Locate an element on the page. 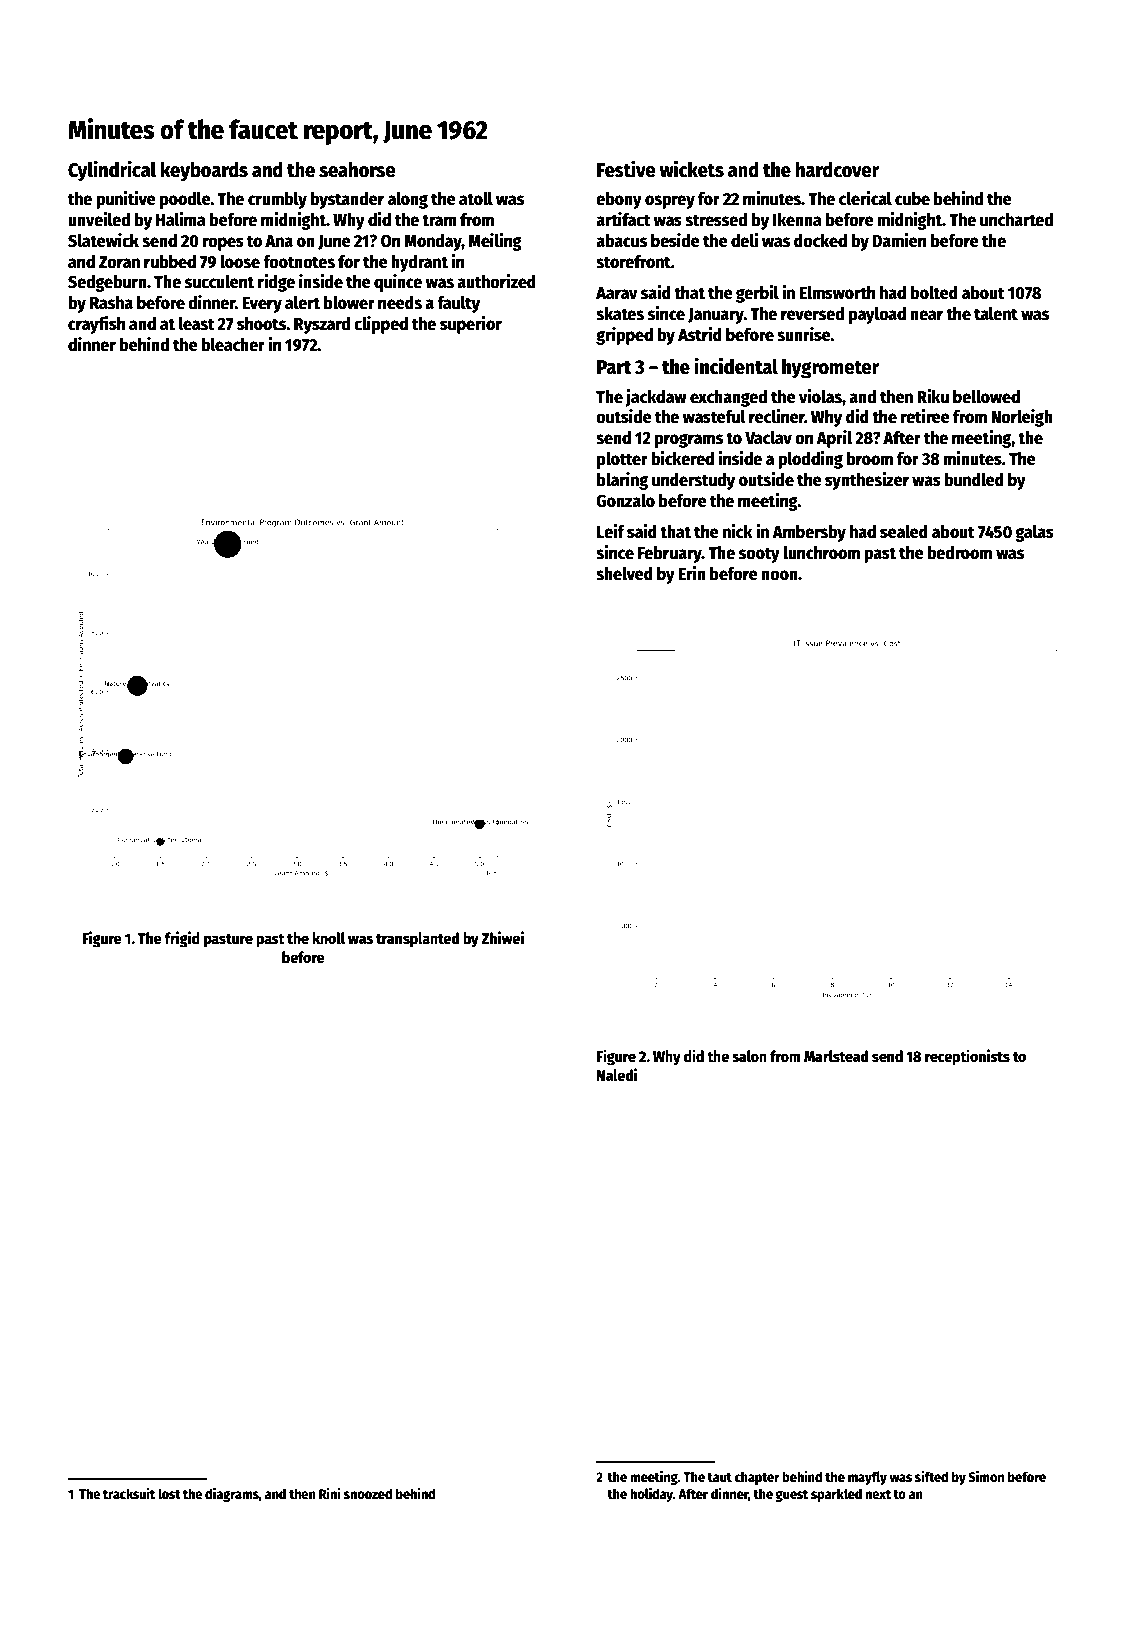 This page has width=1135, height=1644. noon is located at coordinates (779, 575).
